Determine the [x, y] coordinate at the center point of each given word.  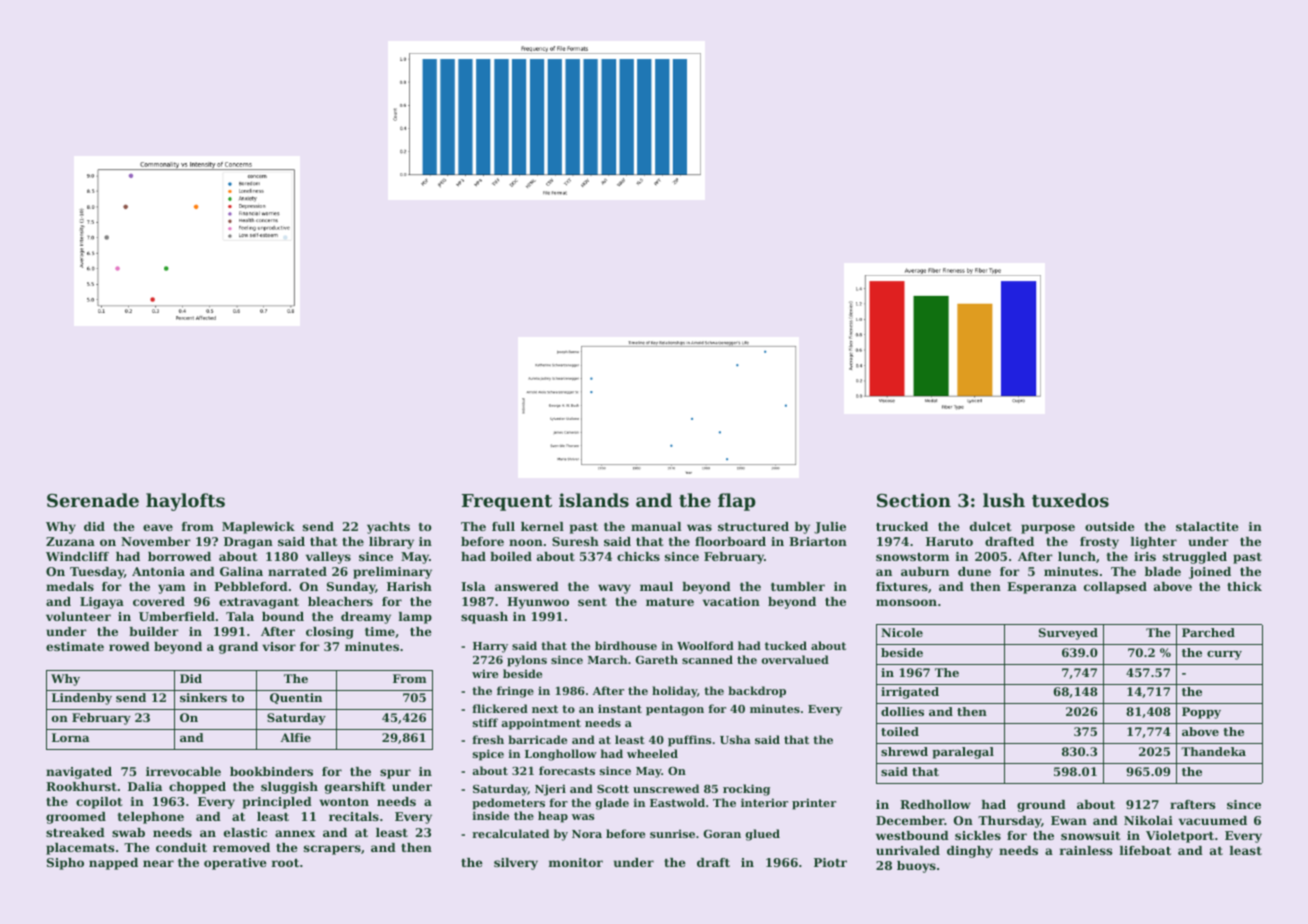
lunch [1077, 556]
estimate [75, 646]
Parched [1208, 632]
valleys [328, 558]
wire [485, 673]
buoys [916, 867]
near [158, 863]
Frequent [507, 502]
